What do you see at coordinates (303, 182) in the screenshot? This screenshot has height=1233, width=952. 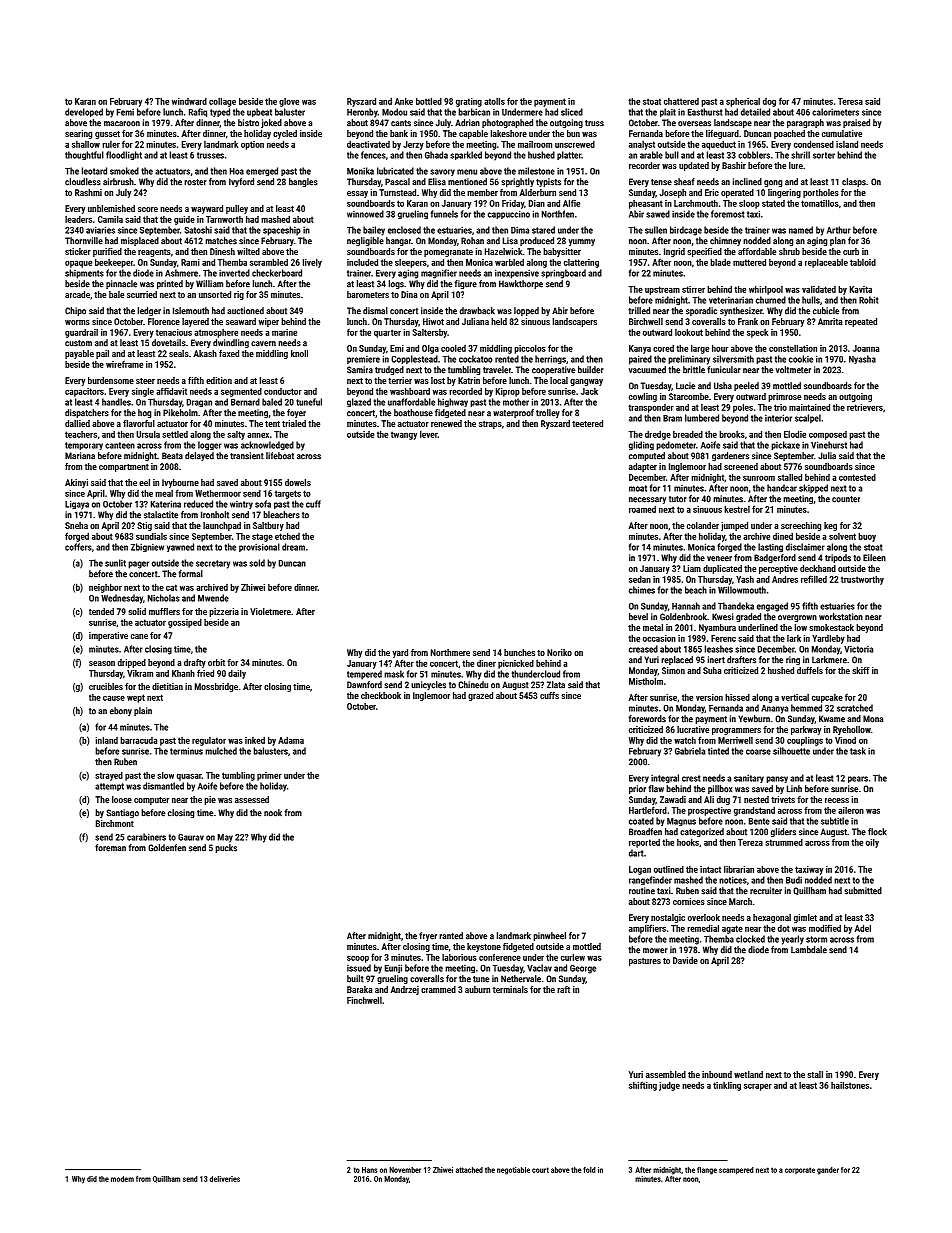 I see `bangles` at bounding box center [303, 182].
